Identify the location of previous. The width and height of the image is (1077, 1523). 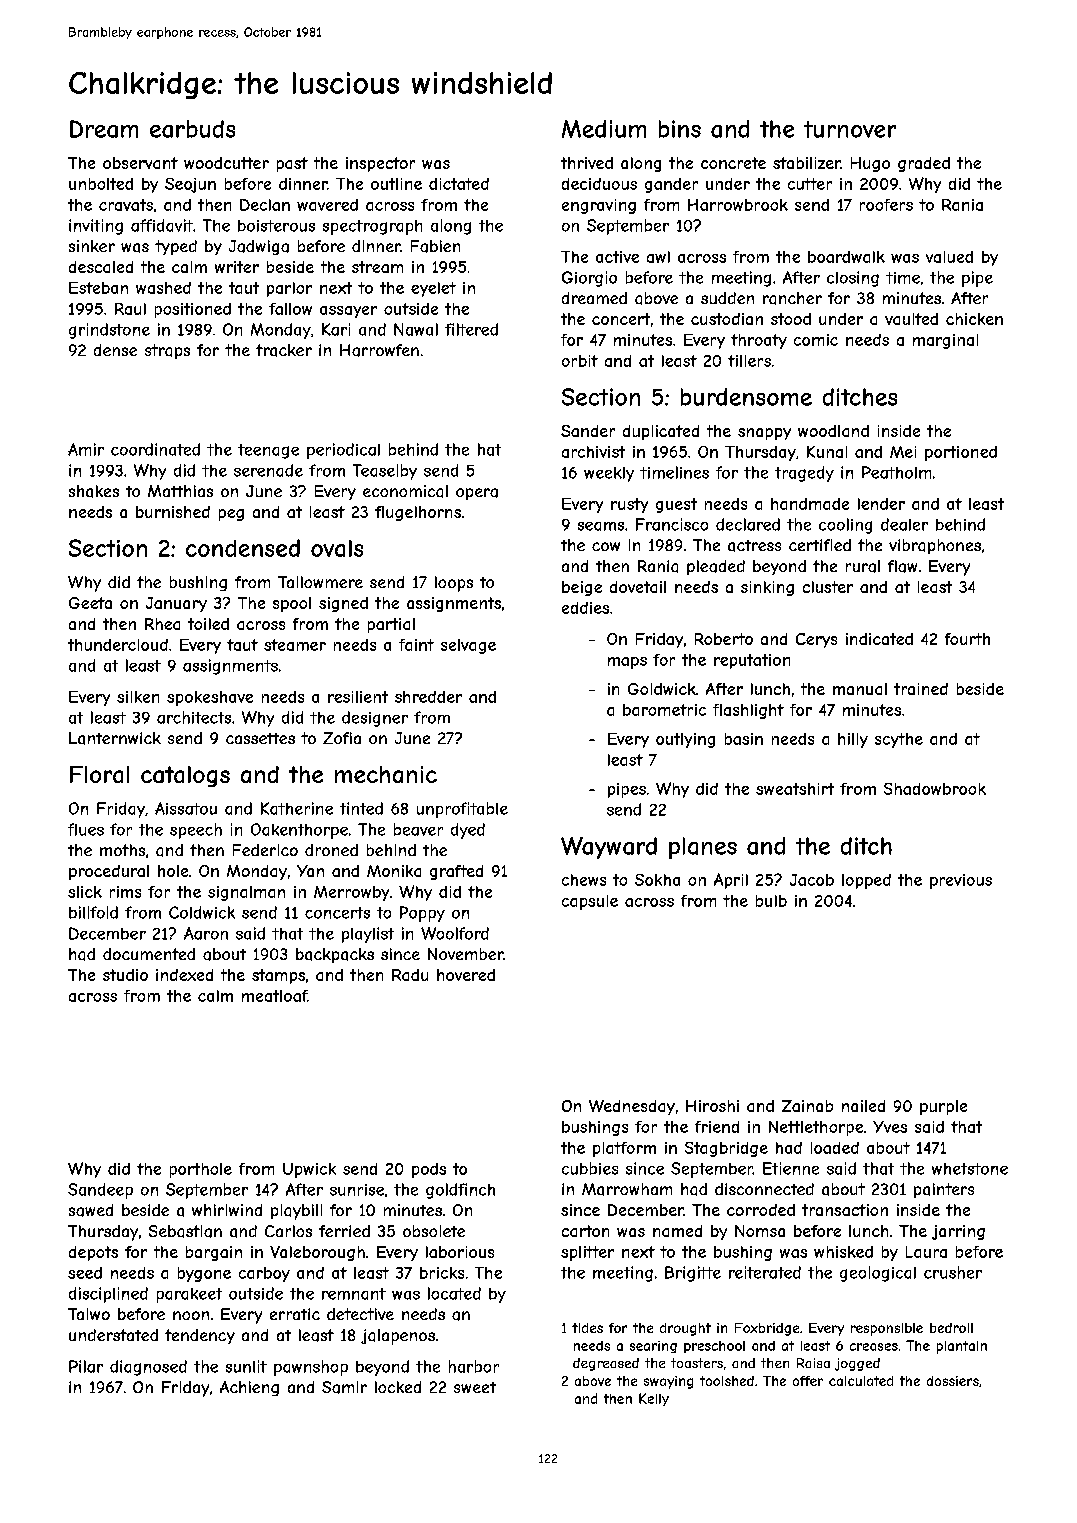
(961, 881).
